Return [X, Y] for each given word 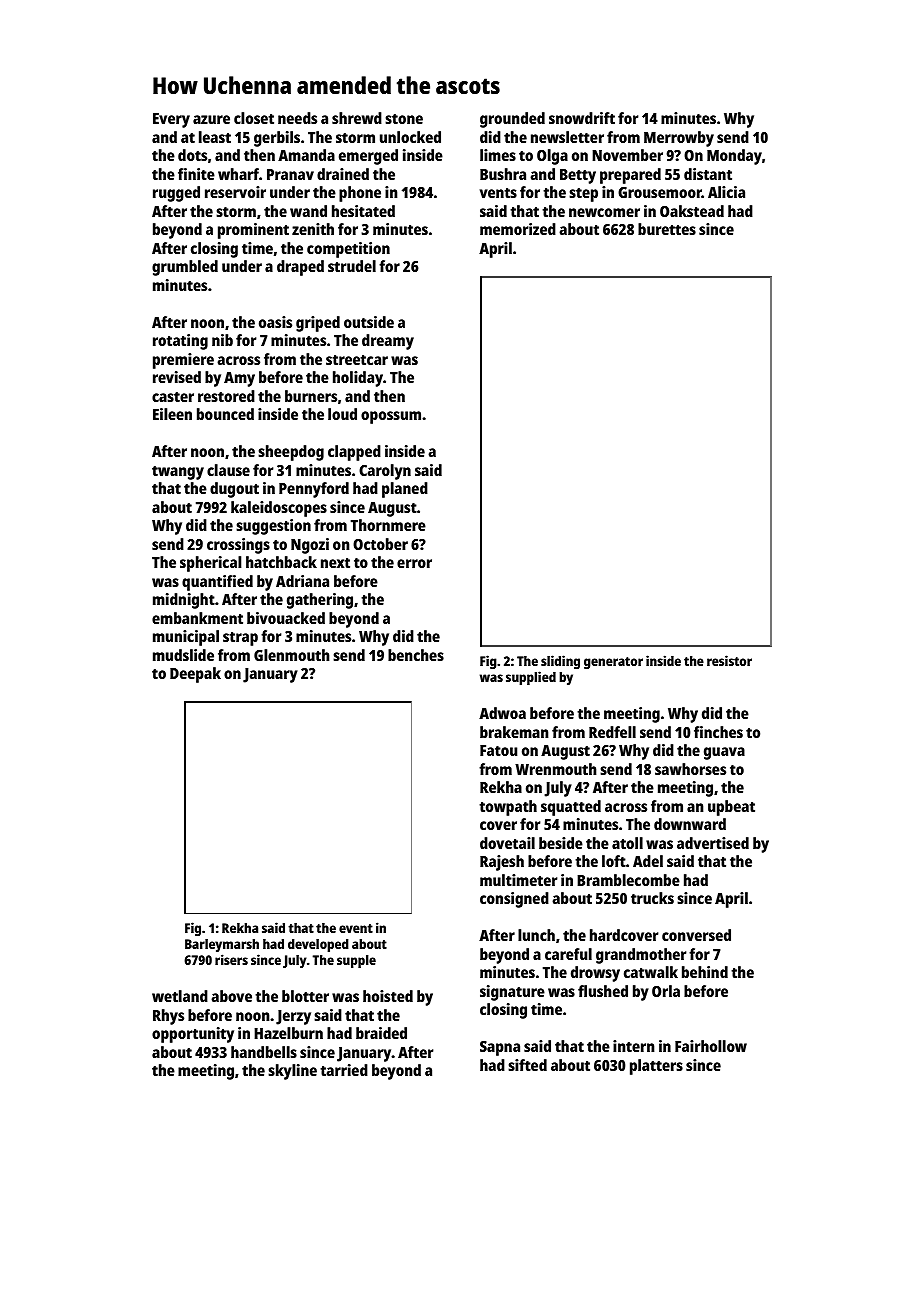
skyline [292, 1072]
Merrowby [679, 139]
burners [311, 396]
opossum [391, 417]
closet [254, 118]
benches [416, 655]
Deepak [195, 675]
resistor [729, 660]
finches [718, 732]
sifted [527, 1065]
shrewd [357, 118]
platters [656, 1067]
